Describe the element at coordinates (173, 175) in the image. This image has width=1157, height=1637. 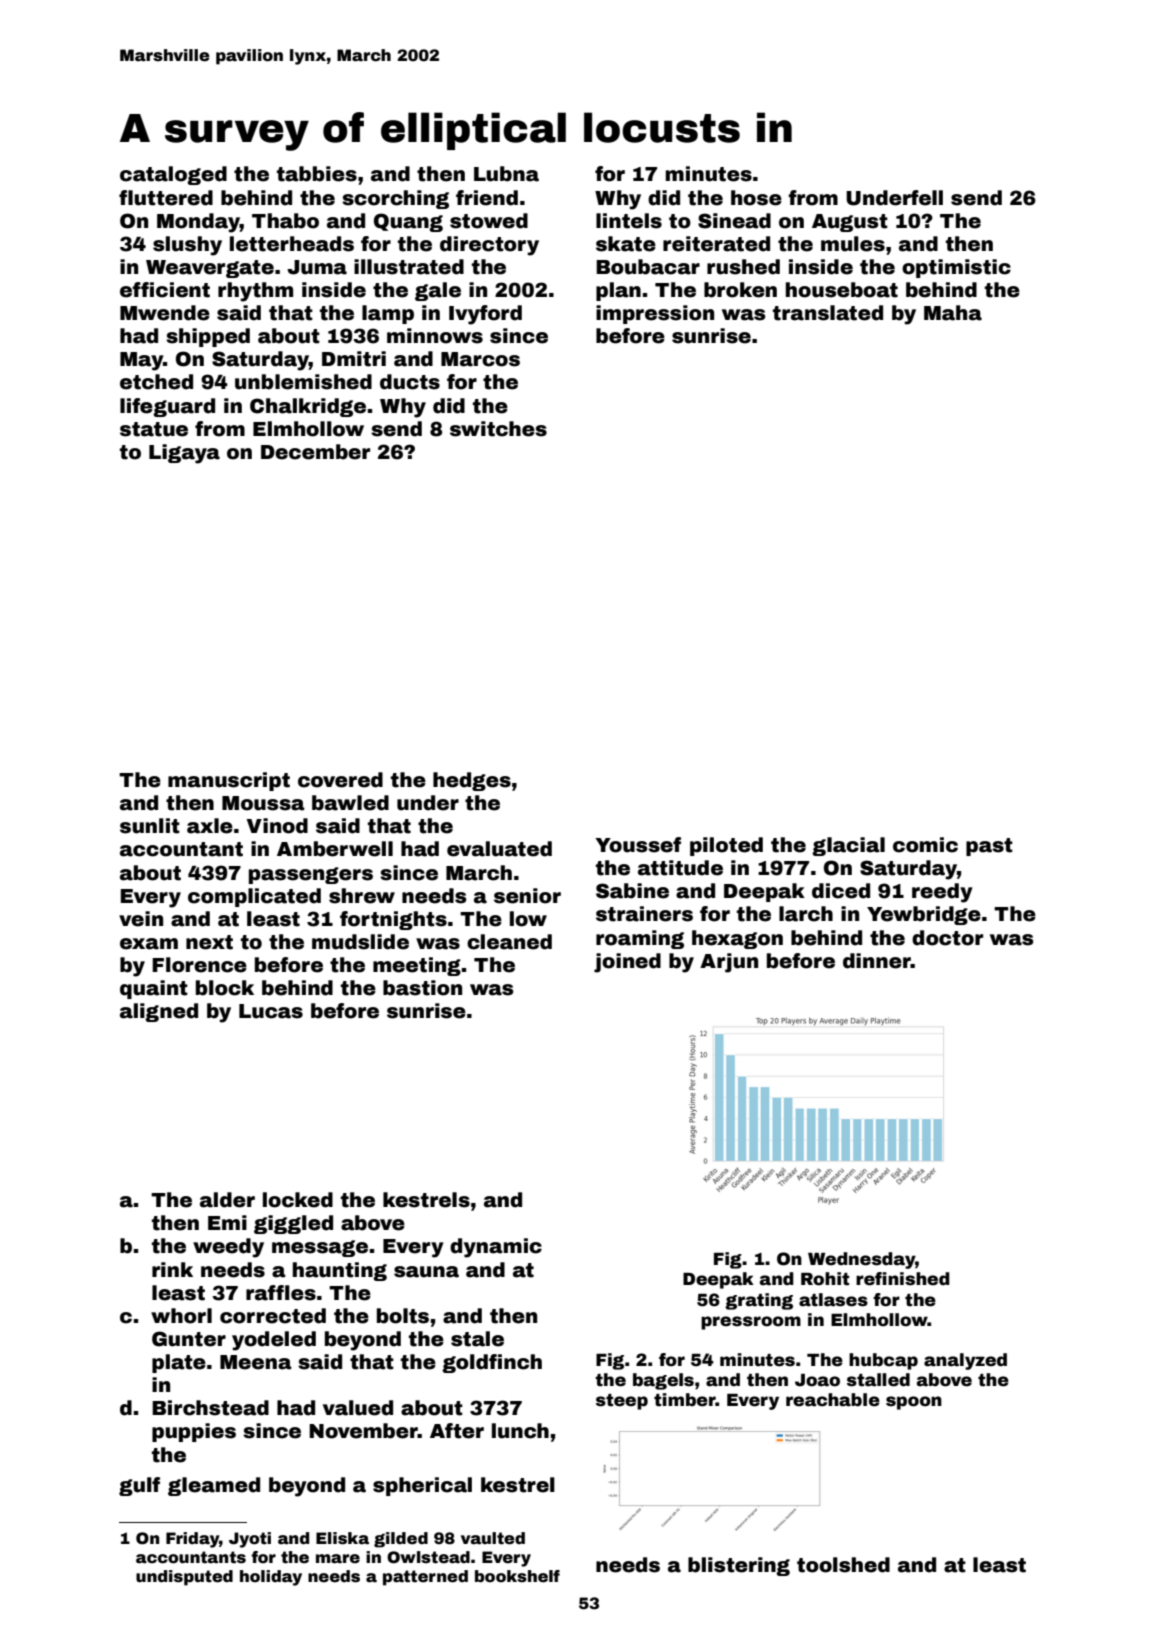
I see `cataloged` at that location.
